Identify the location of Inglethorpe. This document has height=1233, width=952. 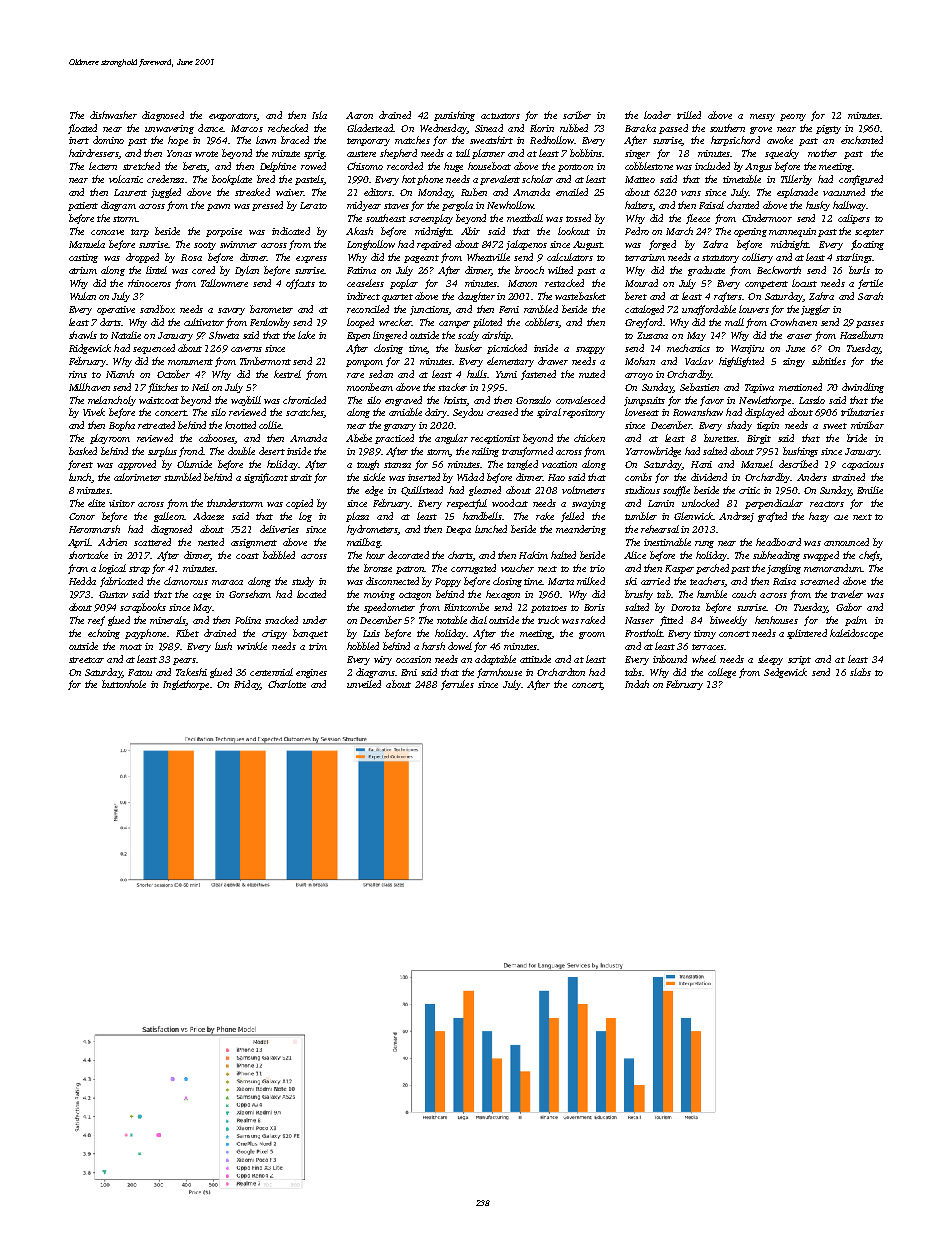
(186, 685).
